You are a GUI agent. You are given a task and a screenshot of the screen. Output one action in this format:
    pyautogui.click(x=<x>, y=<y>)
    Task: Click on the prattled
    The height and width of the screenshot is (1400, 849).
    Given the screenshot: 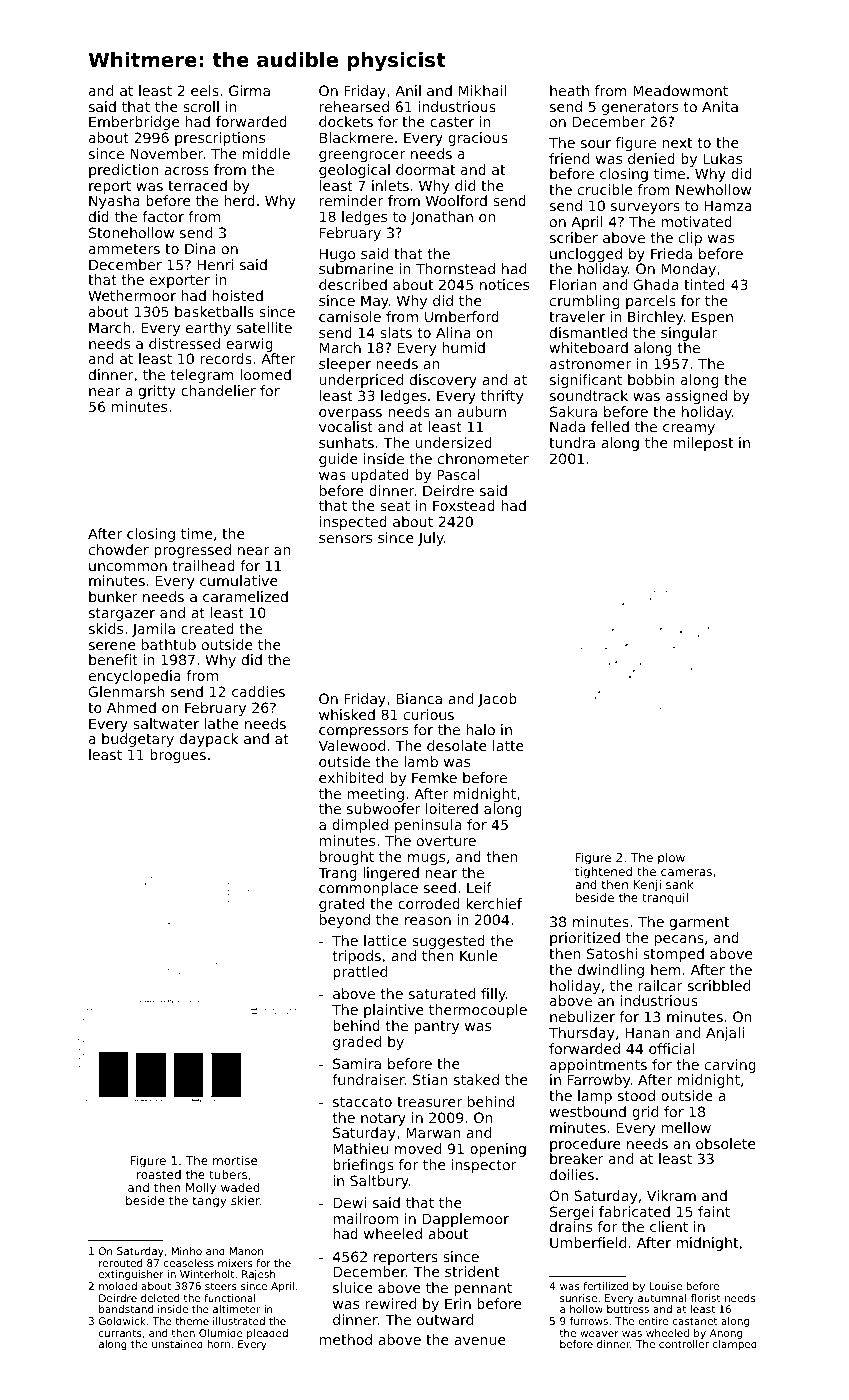 What is the action you would take?
    pyautogui.click(x=360, y=973)
